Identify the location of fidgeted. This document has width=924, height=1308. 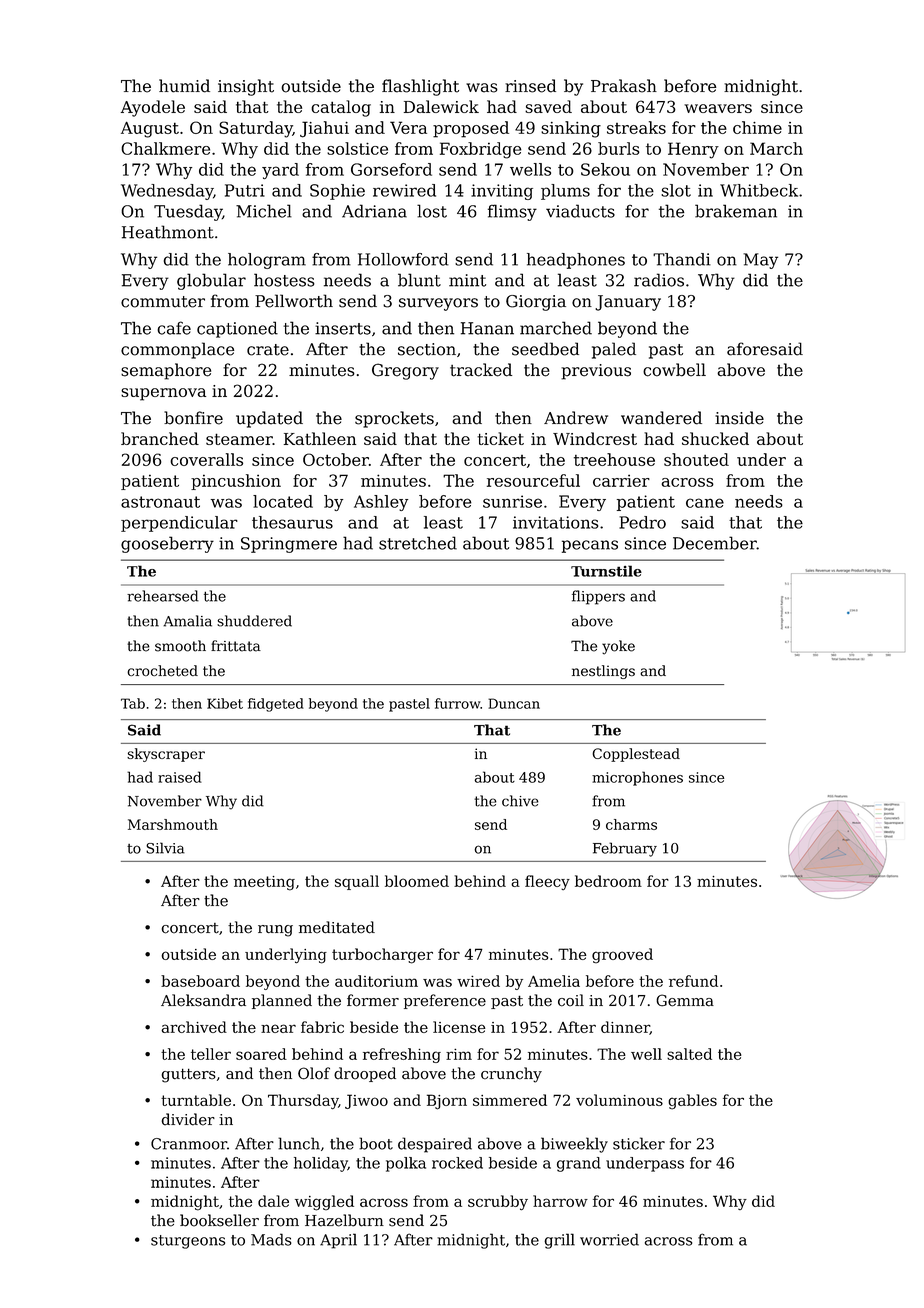
(276, 705).
